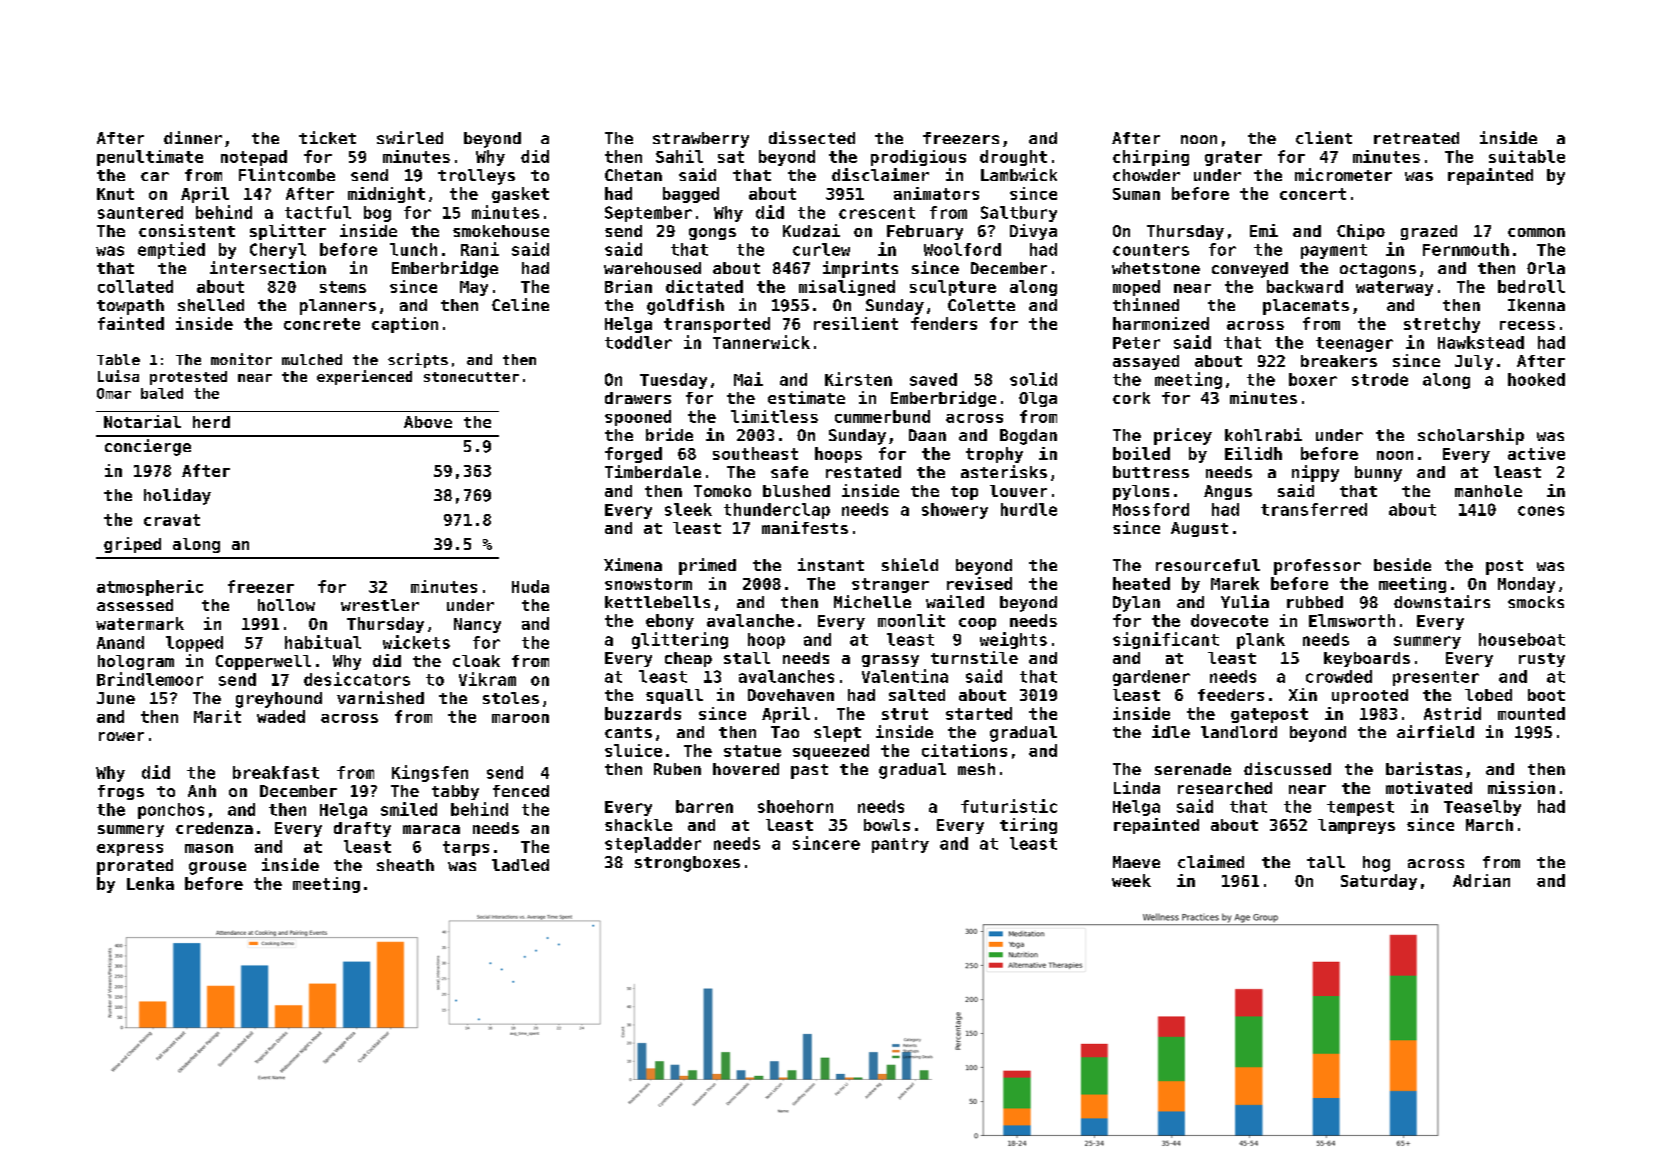 The height and width of the page is (1175, 1662). What do you see at coordinates (430, 773) in the page?
I see `Kingsfen` at bounding box center [430, 773].
